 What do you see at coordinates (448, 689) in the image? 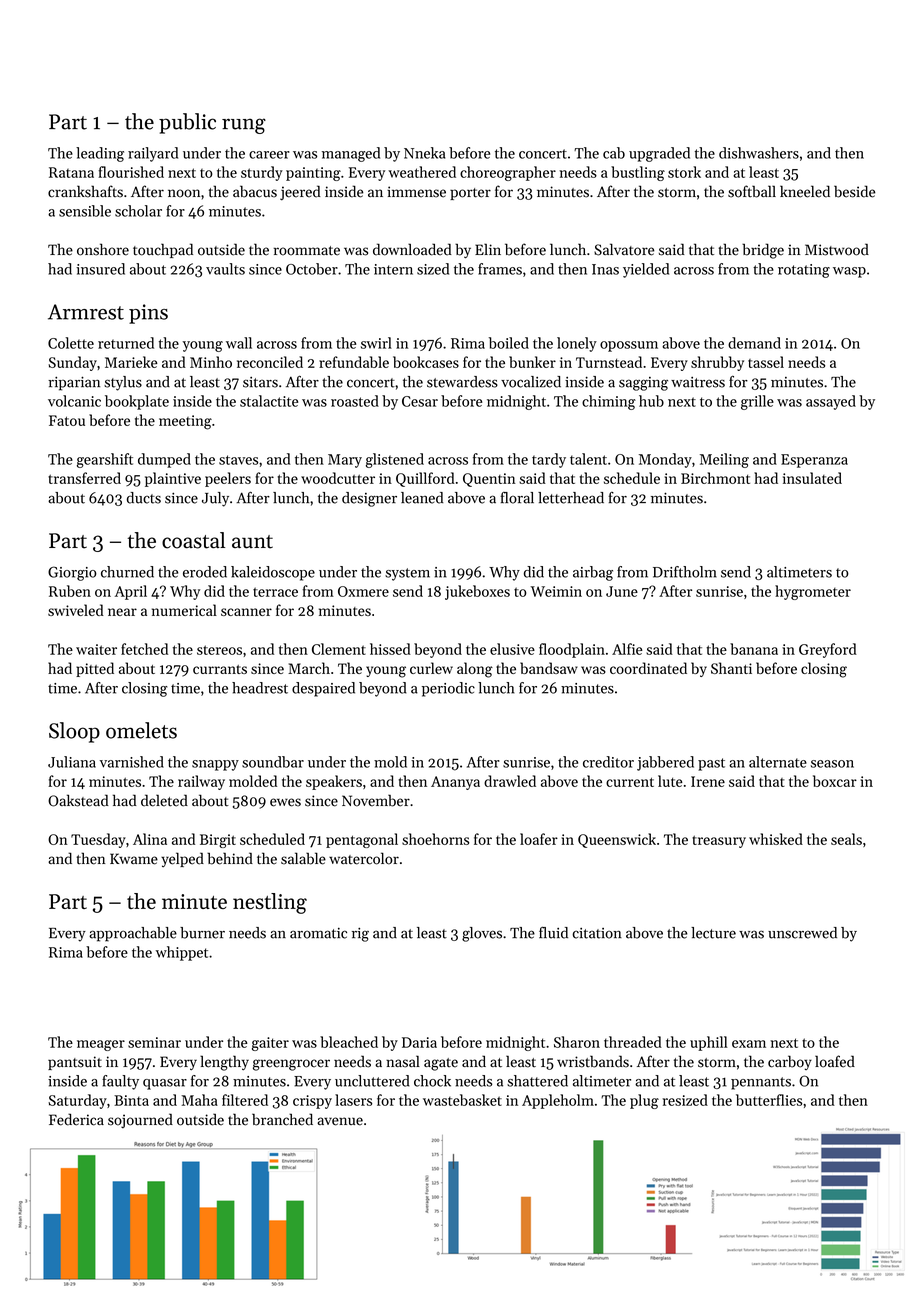
I see `periodic` at bounding box center [448, 689].
